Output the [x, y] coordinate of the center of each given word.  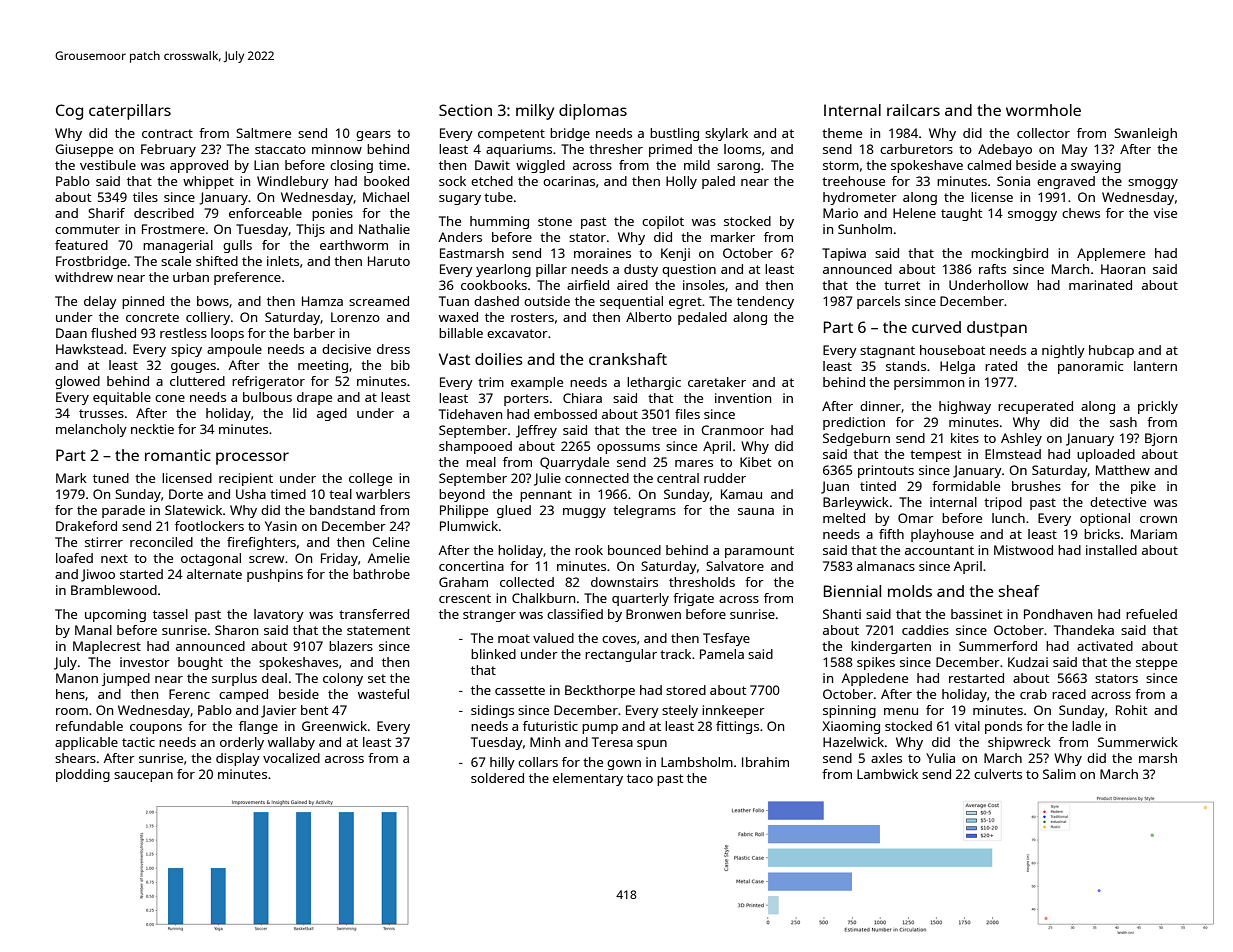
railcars [913, 110]
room [72, 711]
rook [589, 550]
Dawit [492, 165]
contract [167, 133]
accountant [939, 550]
